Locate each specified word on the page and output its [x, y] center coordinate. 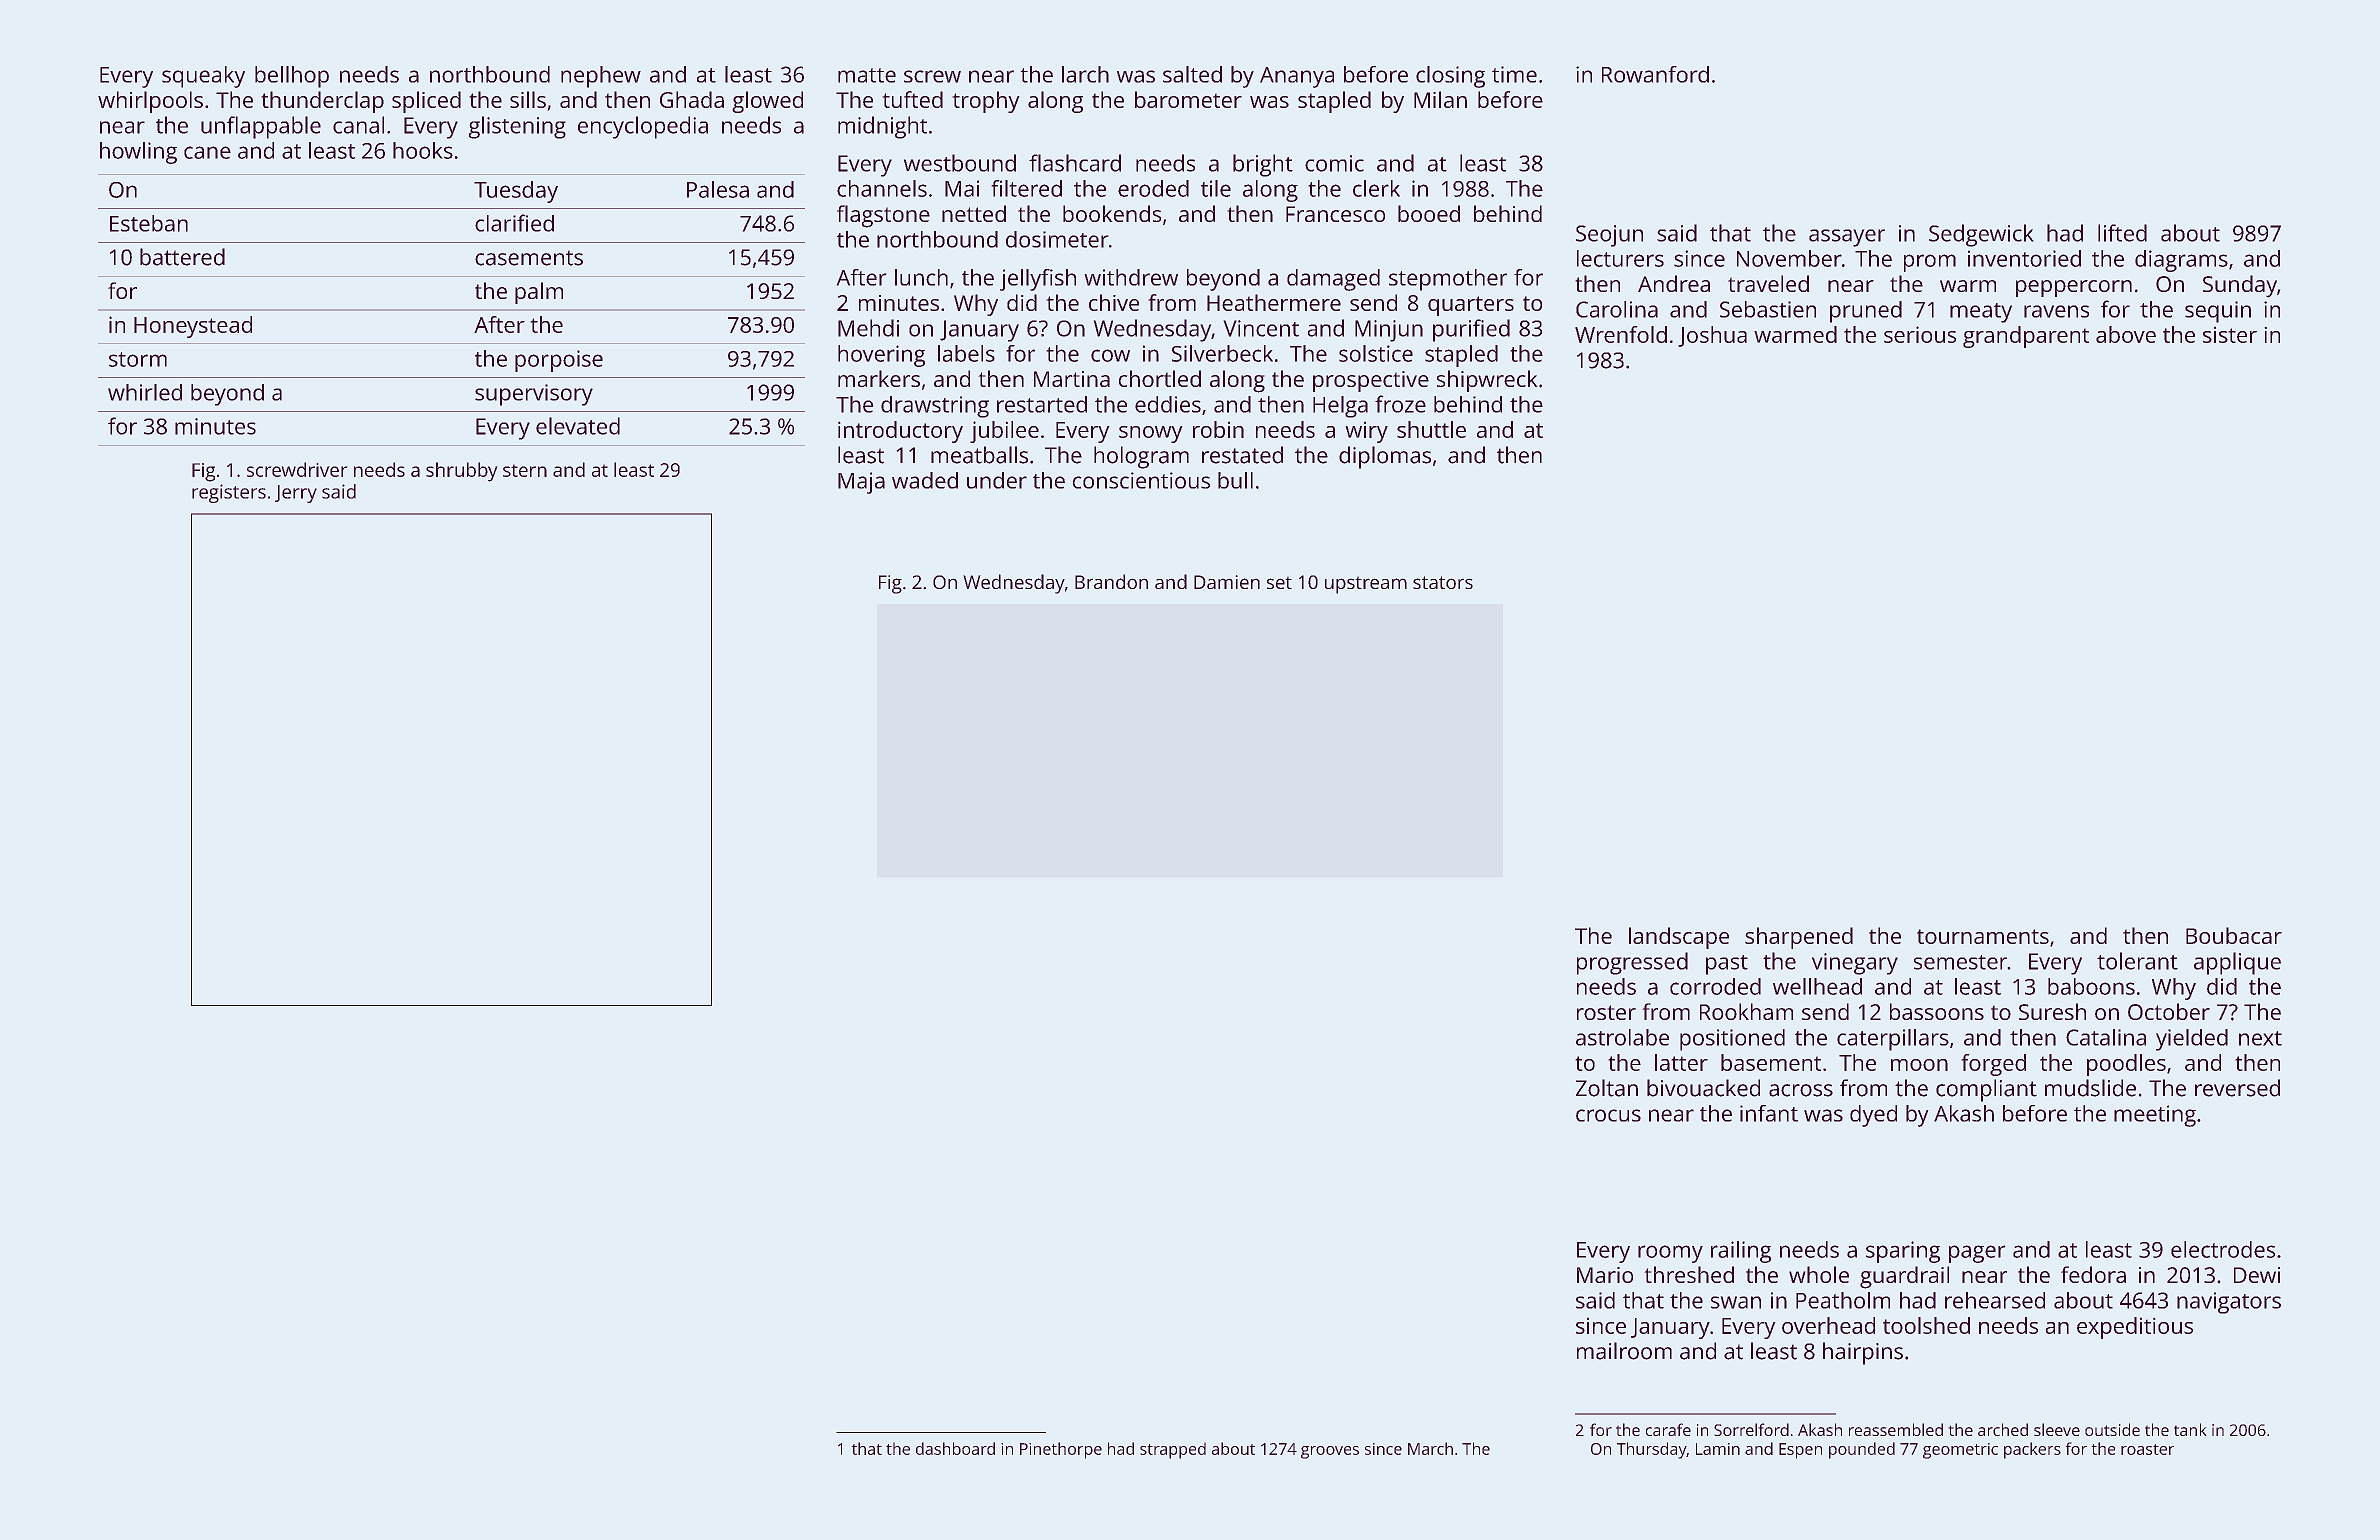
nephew [601, 77]
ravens [2056, 311]
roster [1606, 1012]
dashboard [955, 1448]
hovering [881, 356]
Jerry [296, 494]
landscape [1679, 938]
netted [974, 213]
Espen [1800, 1451]
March [1430, 1448]
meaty [1981, 313]
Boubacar [2234, 935]
